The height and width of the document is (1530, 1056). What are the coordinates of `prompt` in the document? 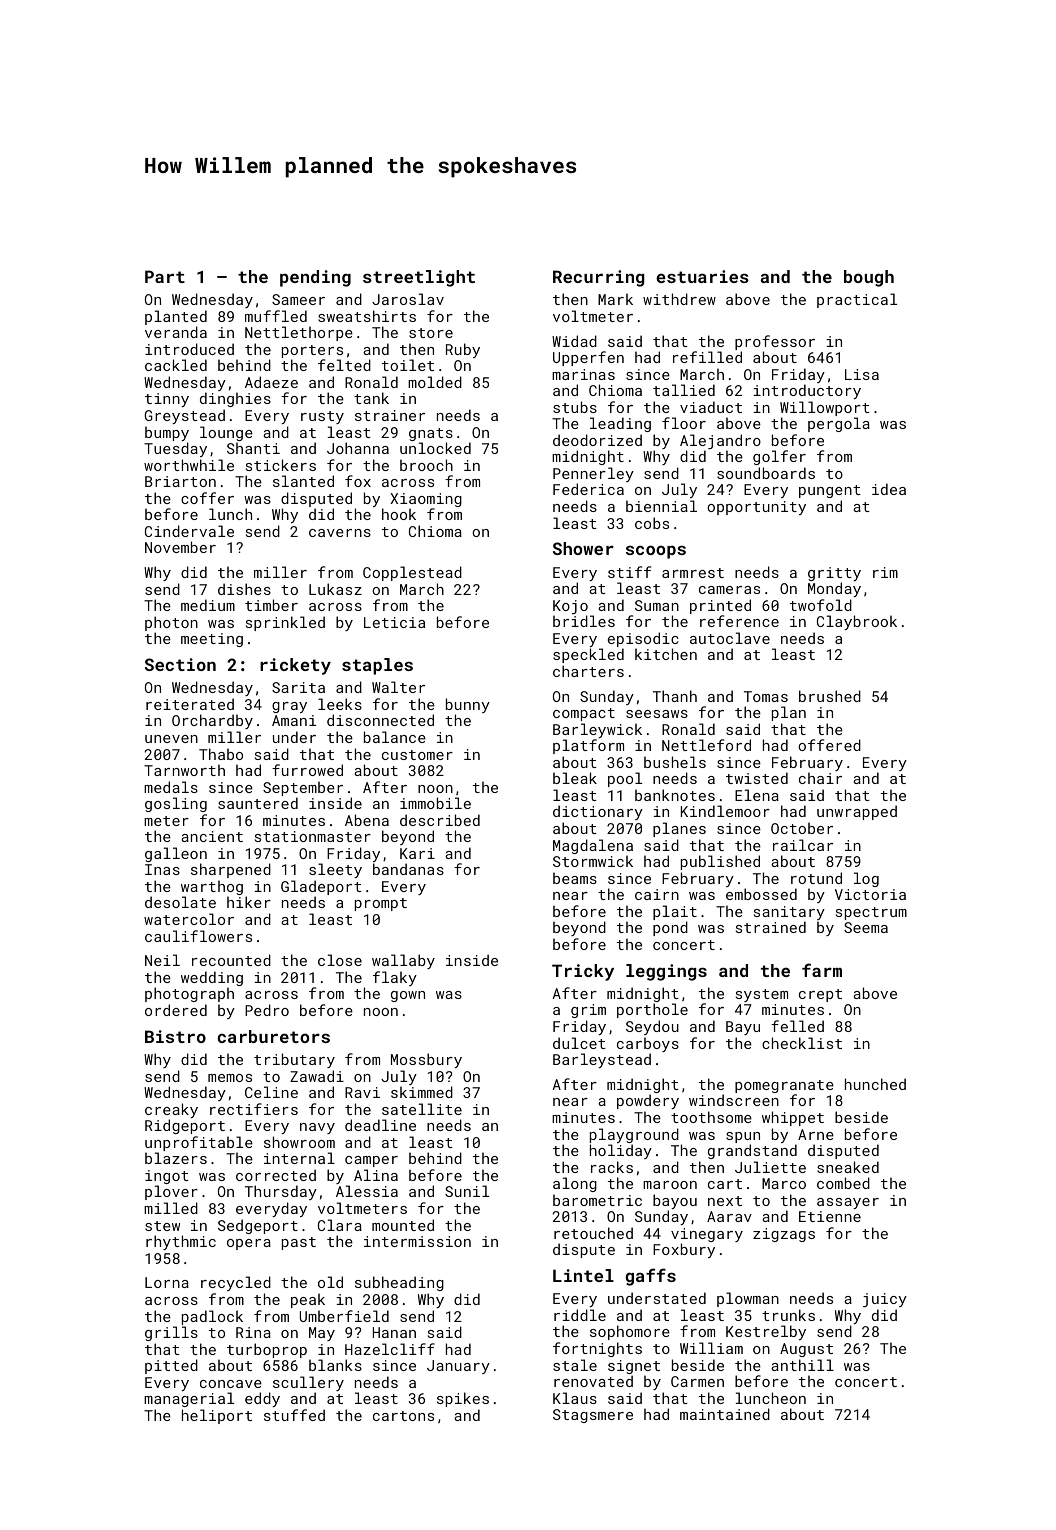 It's located at (381, 904).
